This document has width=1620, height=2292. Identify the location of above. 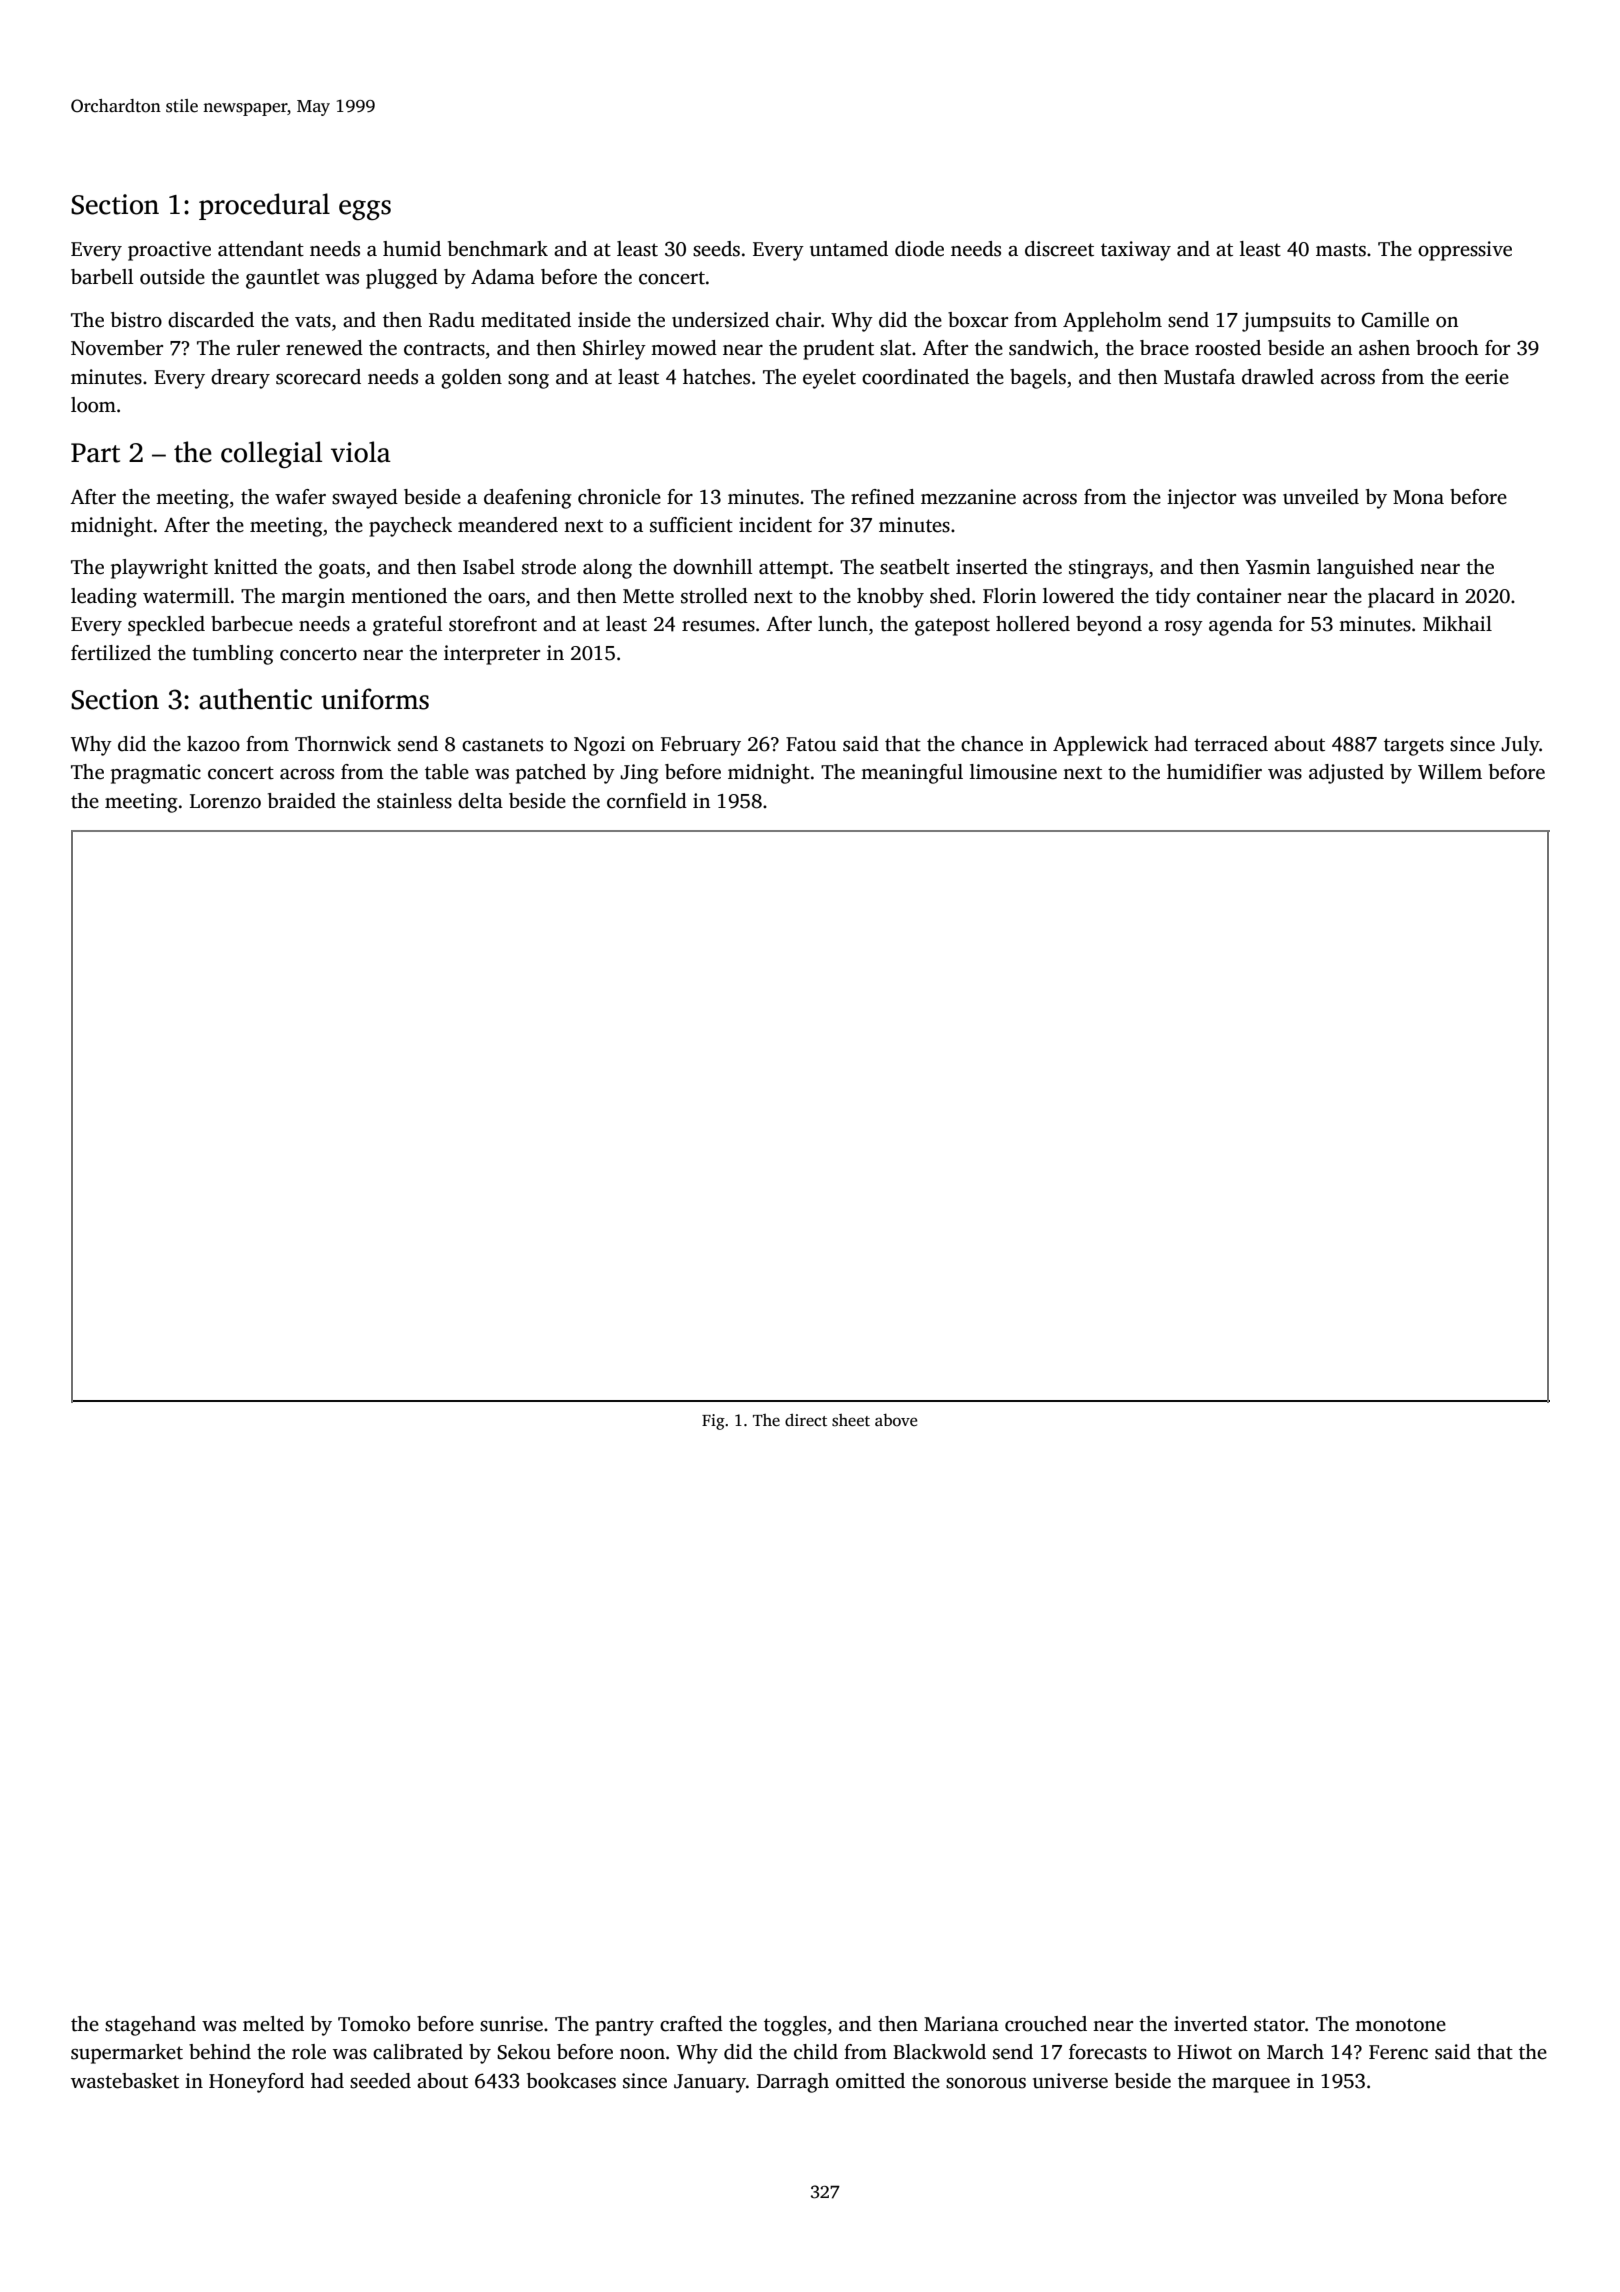
(896, 1420).
